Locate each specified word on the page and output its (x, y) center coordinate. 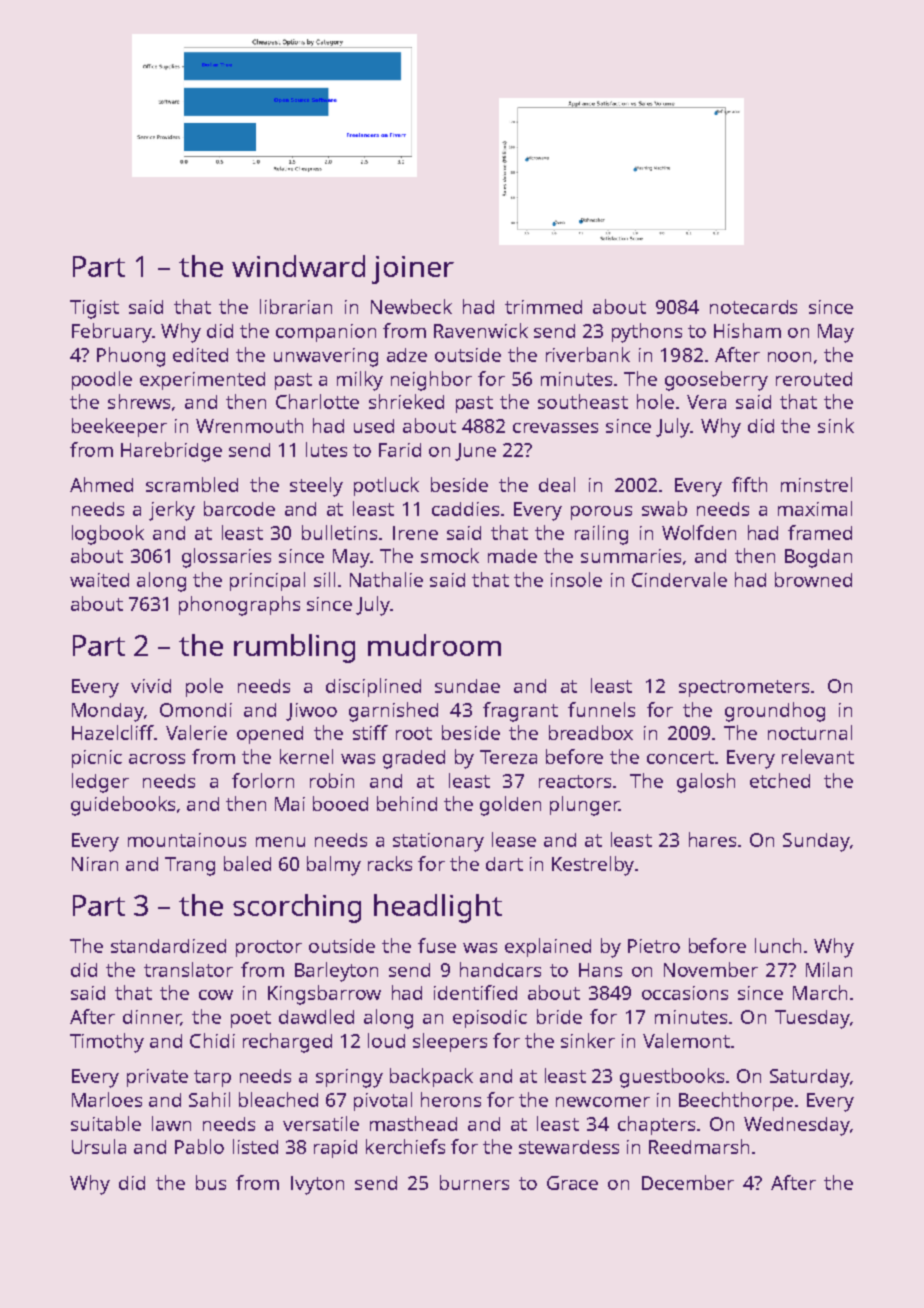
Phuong (131, 357)
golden (510, 806)
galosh (706, 783)
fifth (749, 484)
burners (474, 1182)
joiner (413, 270)
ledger (100, 783)
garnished (393, 712)
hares (712, 839)
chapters (656, 1125)
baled (247, 863)
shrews (139, 401)
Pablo (199, 1146)
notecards (753, 307)
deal (557, 484)
